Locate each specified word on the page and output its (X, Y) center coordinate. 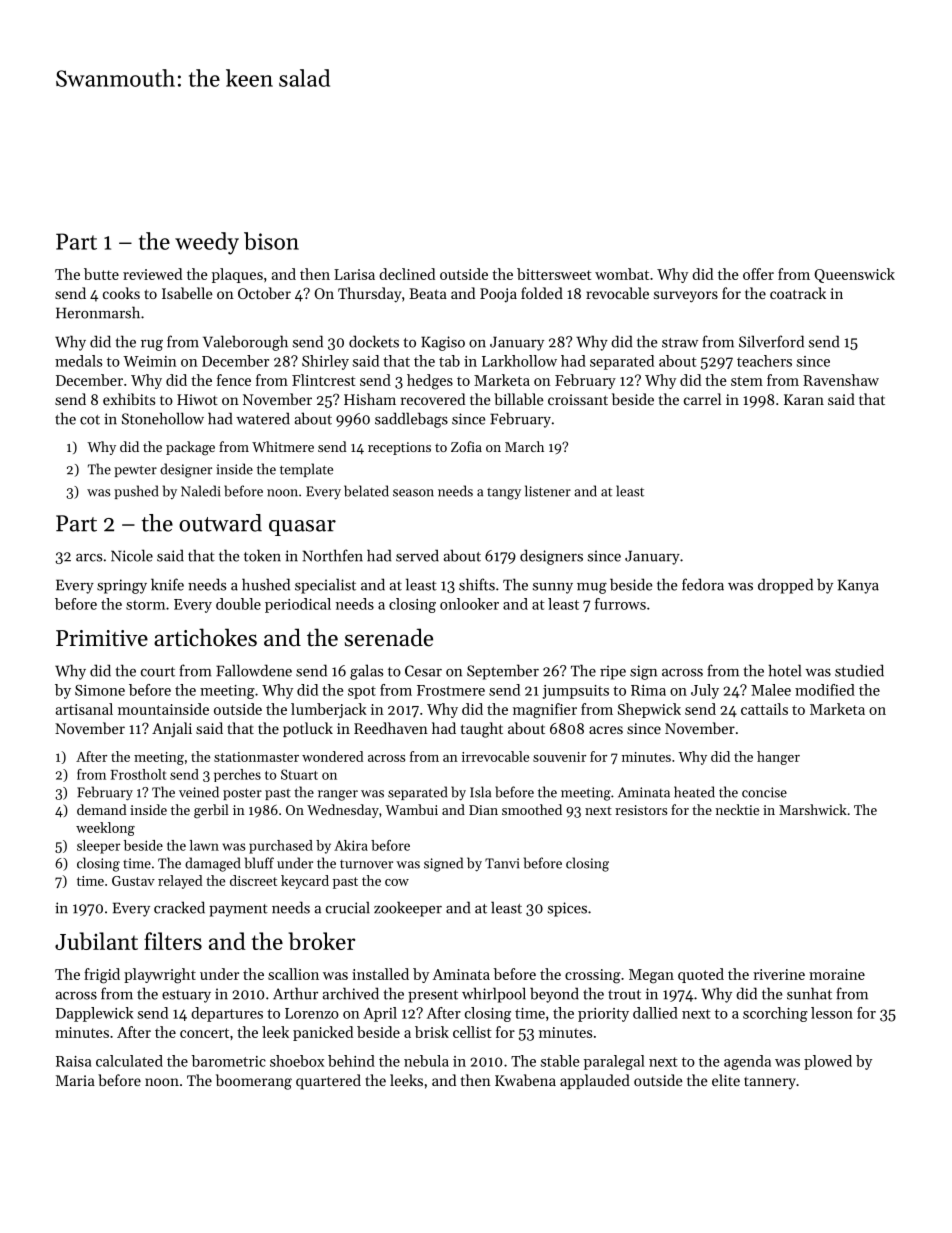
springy (122, 586)
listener (548, 491)
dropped (785, 586)
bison (271, 241)
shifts (477, 584)
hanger (778, 758)
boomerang (254, 1082)
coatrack (798, 293)
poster (242, 794)
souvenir (559, 757)
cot (90, 420)
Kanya (858, 586)
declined (407, 274)
